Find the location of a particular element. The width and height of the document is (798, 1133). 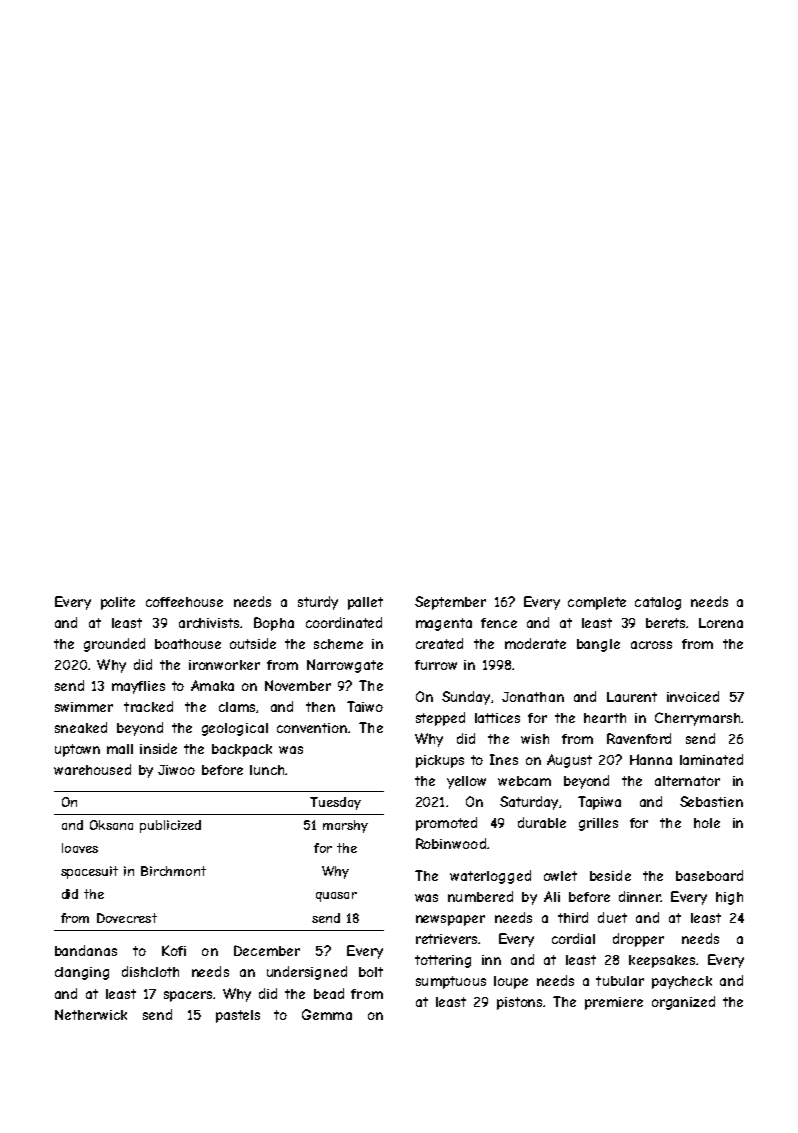

waterlogged is located at coordinates (490, 877).
